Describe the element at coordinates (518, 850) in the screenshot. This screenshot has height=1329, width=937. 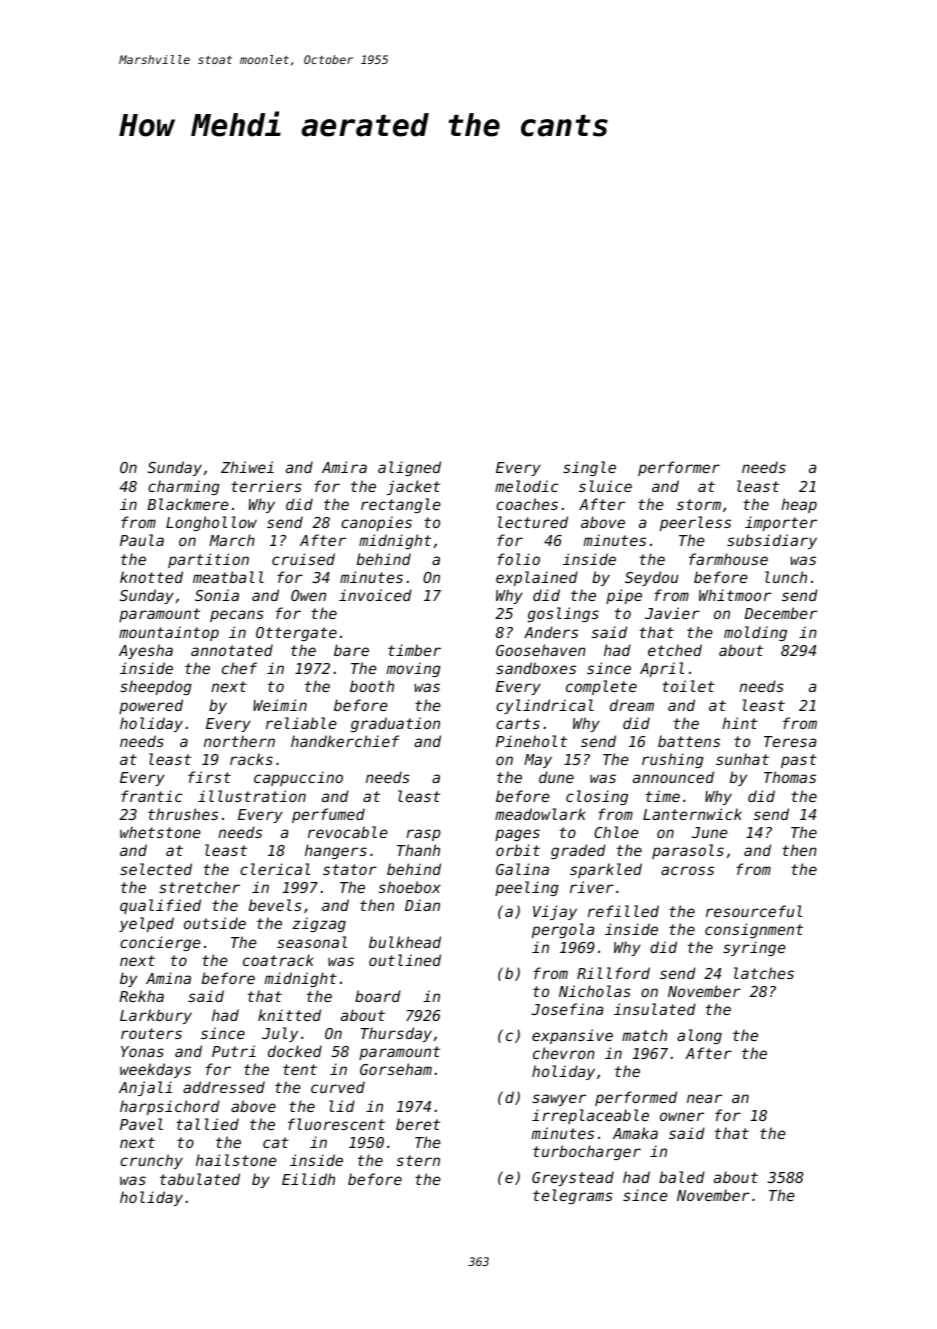
I see `orbit` at that location.
